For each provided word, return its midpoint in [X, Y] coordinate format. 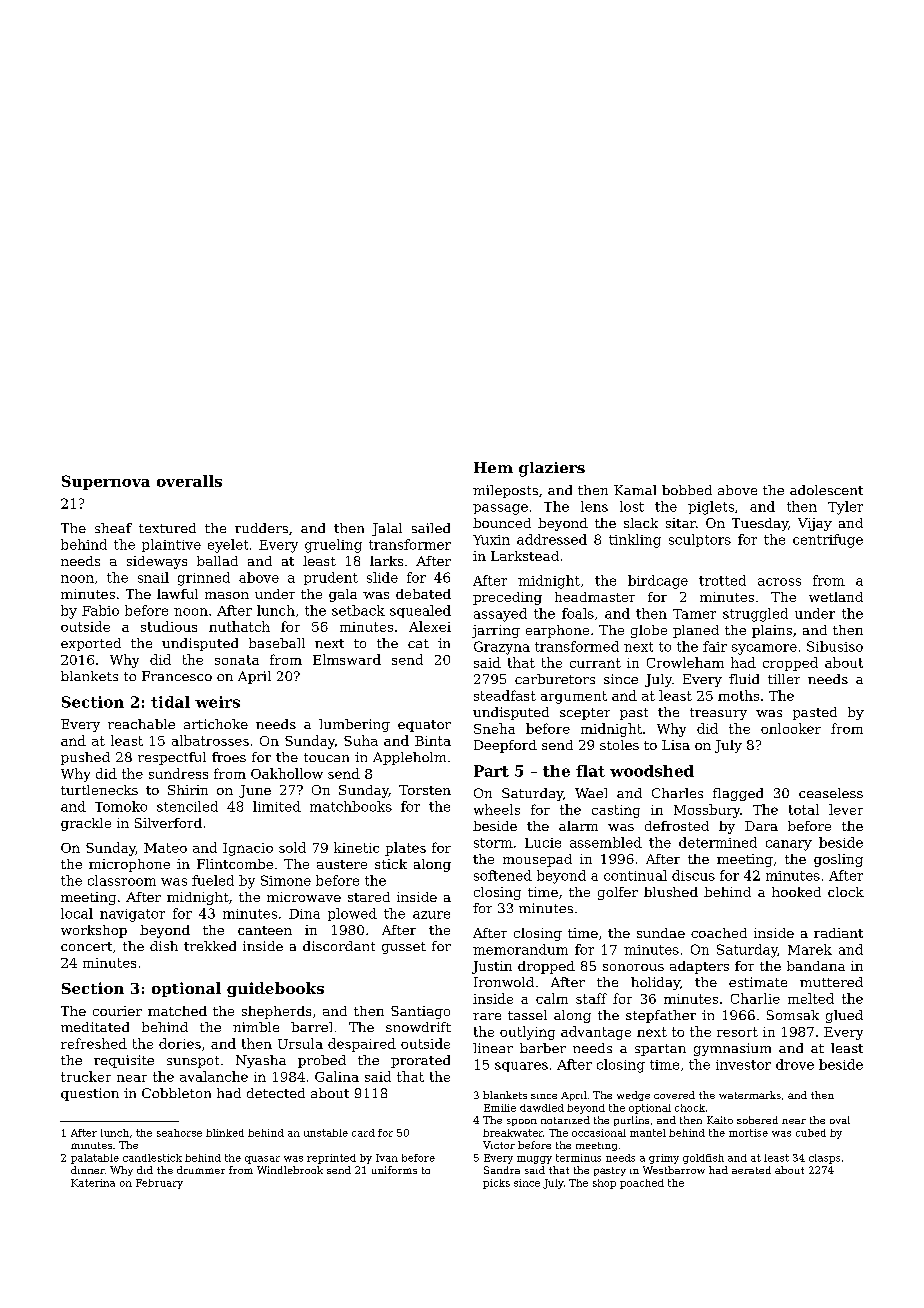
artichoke [216, 724]
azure [431, 915]
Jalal [387, 529]
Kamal [635, 490]
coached [719, 933]
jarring [496, 631]
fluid [744, 679]
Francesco [177, 676]
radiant [838, 933]
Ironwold [504, 982]
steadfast [505, 695]
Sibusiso [835, 646]
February [159, 1184]
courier [117, 1011]
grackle [86, 824]
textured [167, 528]
